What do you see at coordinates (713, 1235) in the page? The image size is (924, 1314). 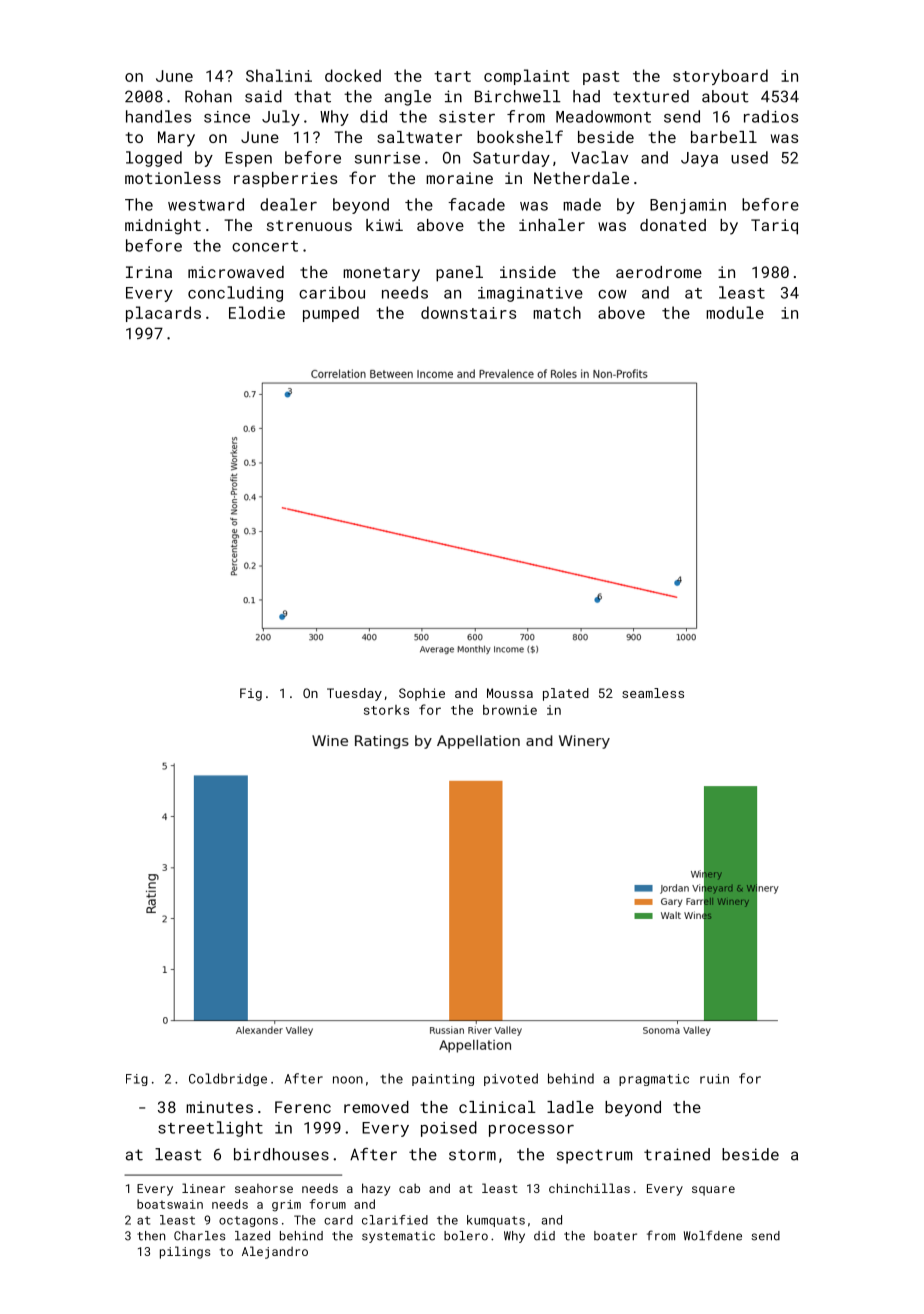 I see `Wolfdene` at bounding box center [713, 1235].
